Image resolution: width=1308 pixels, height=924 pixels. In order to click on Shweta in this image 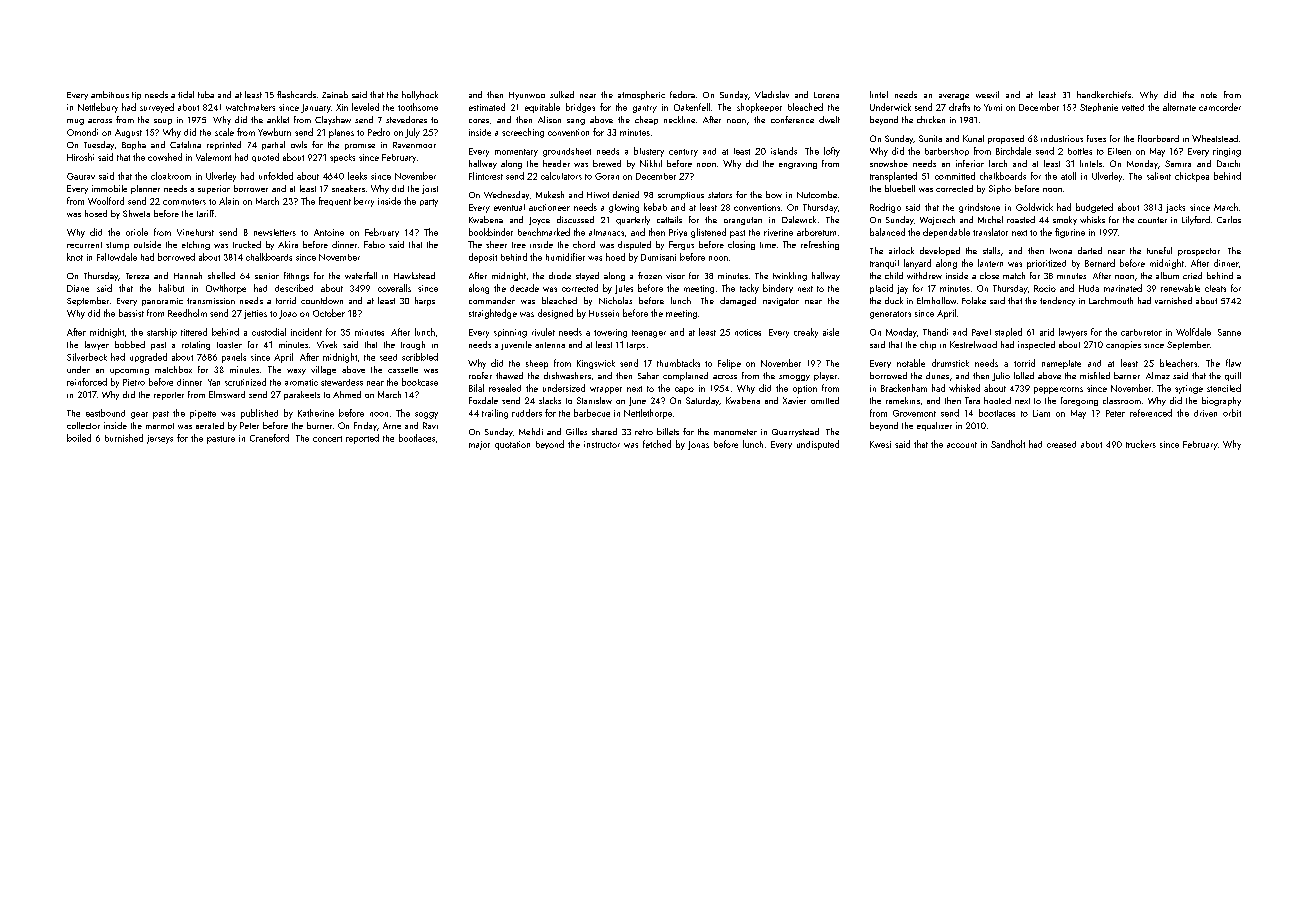, I will do `click(136, 213)`.
